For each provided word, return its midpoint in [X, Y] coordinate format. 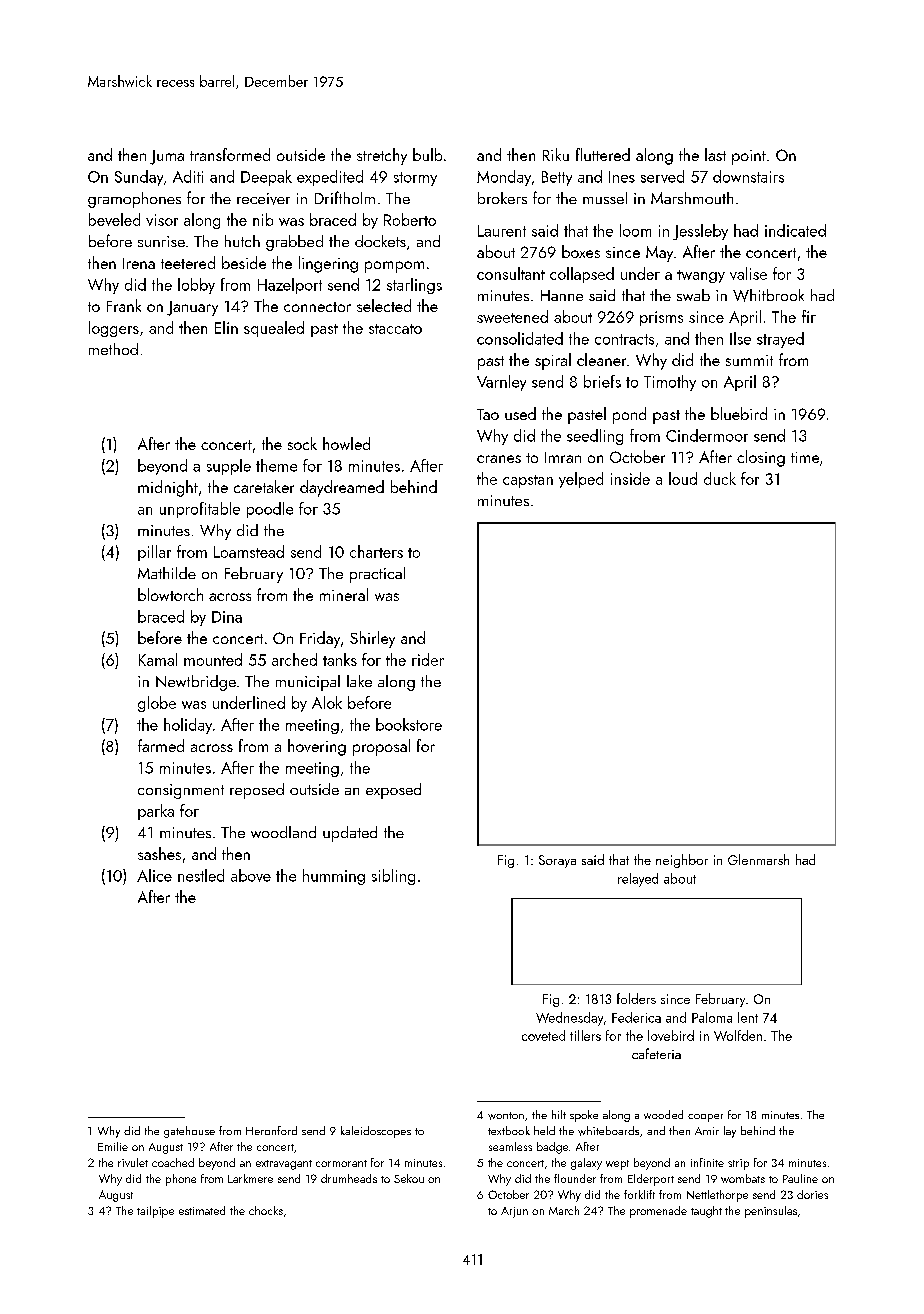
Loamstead [249, 551]
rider [428, 659]
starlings [414, 286]
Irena [139, 263]
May [659, 254]
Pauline [800, 1178]
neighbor [682, 861]
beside [244, 262]
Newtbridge [196, 683]
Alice [154, 875]
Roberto [410, 219]
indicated [795, 230]
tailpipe [155, 1212]
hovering [317, 747]
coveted [543, 1035]
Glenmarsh [758, 859]
